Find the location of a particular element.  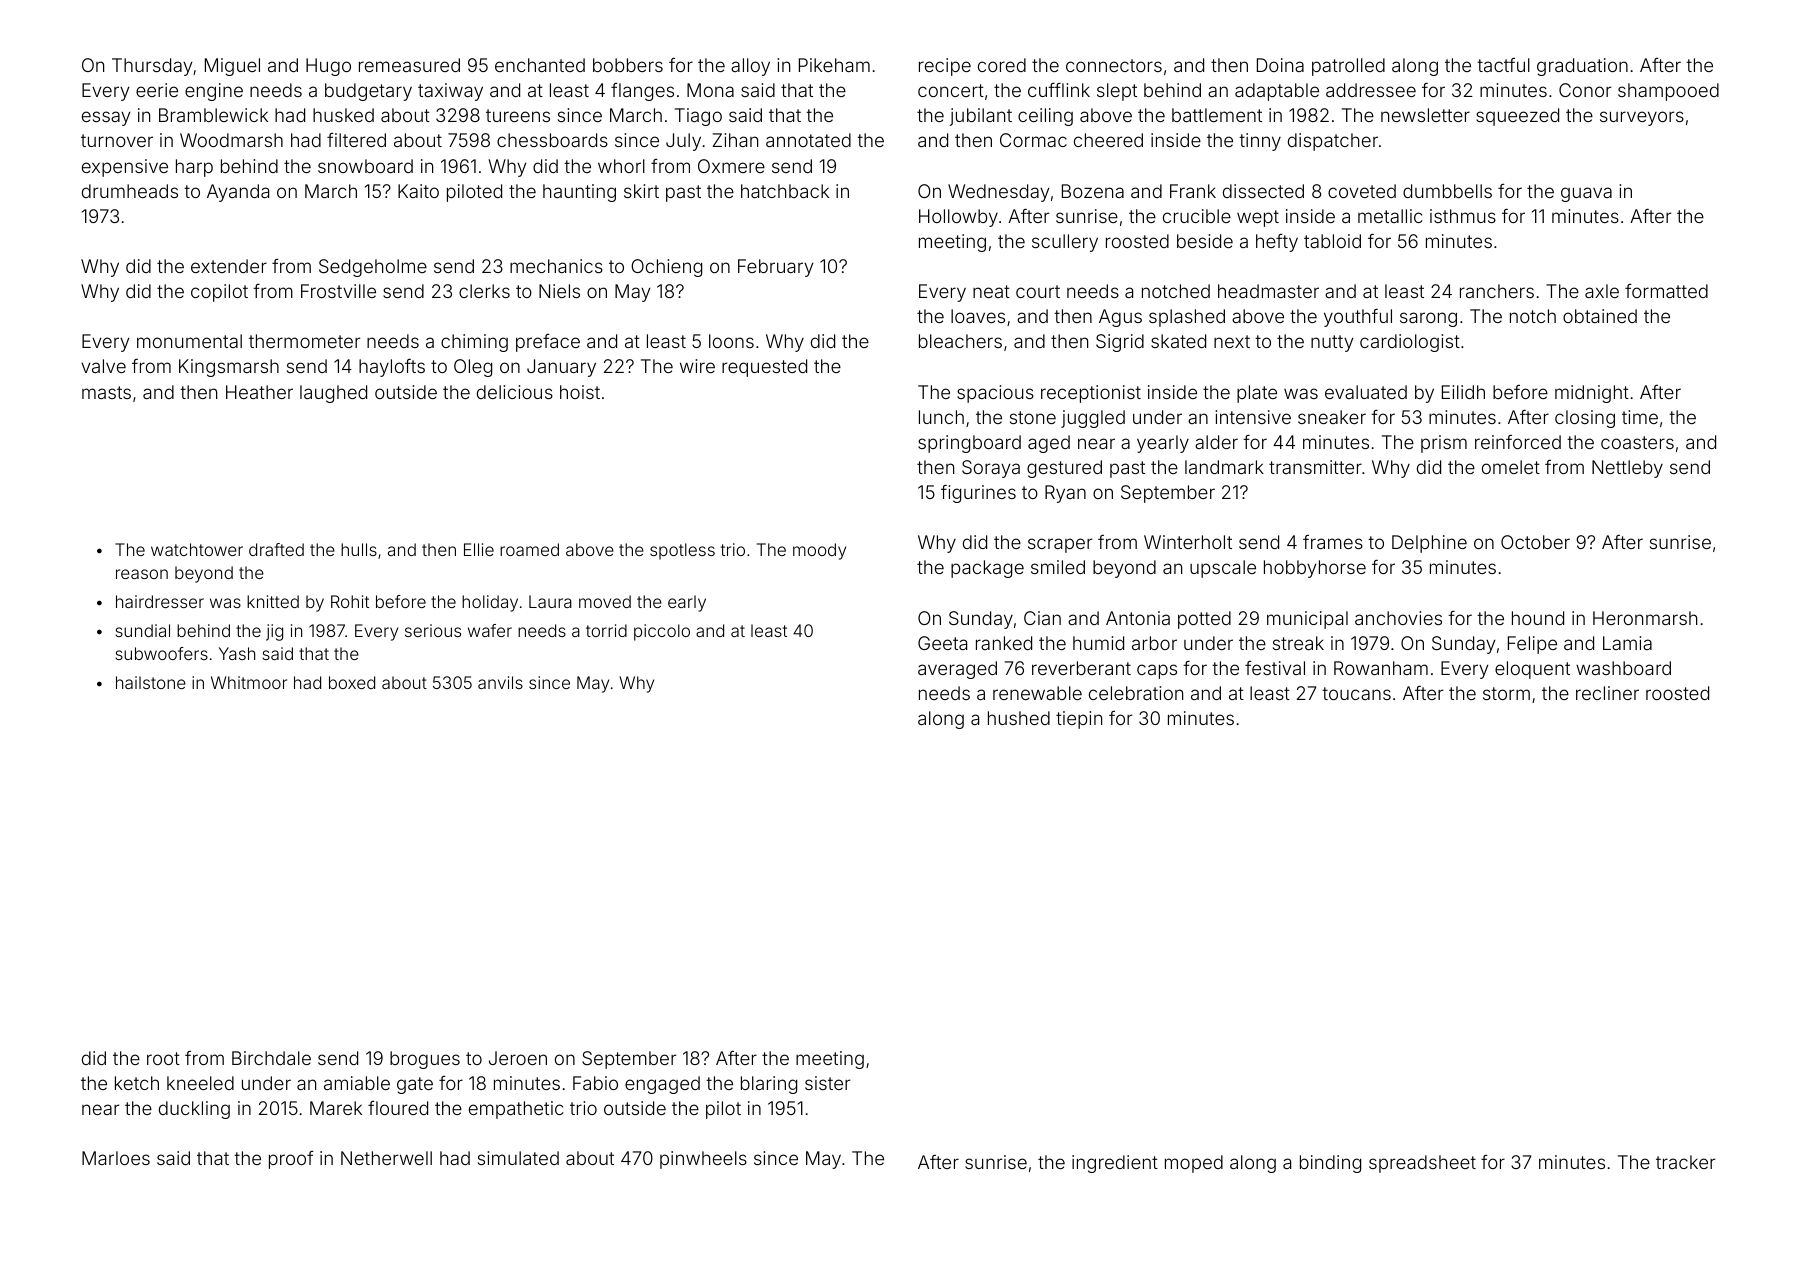

Heronmarsh is located at coordinates (1645, 618).
